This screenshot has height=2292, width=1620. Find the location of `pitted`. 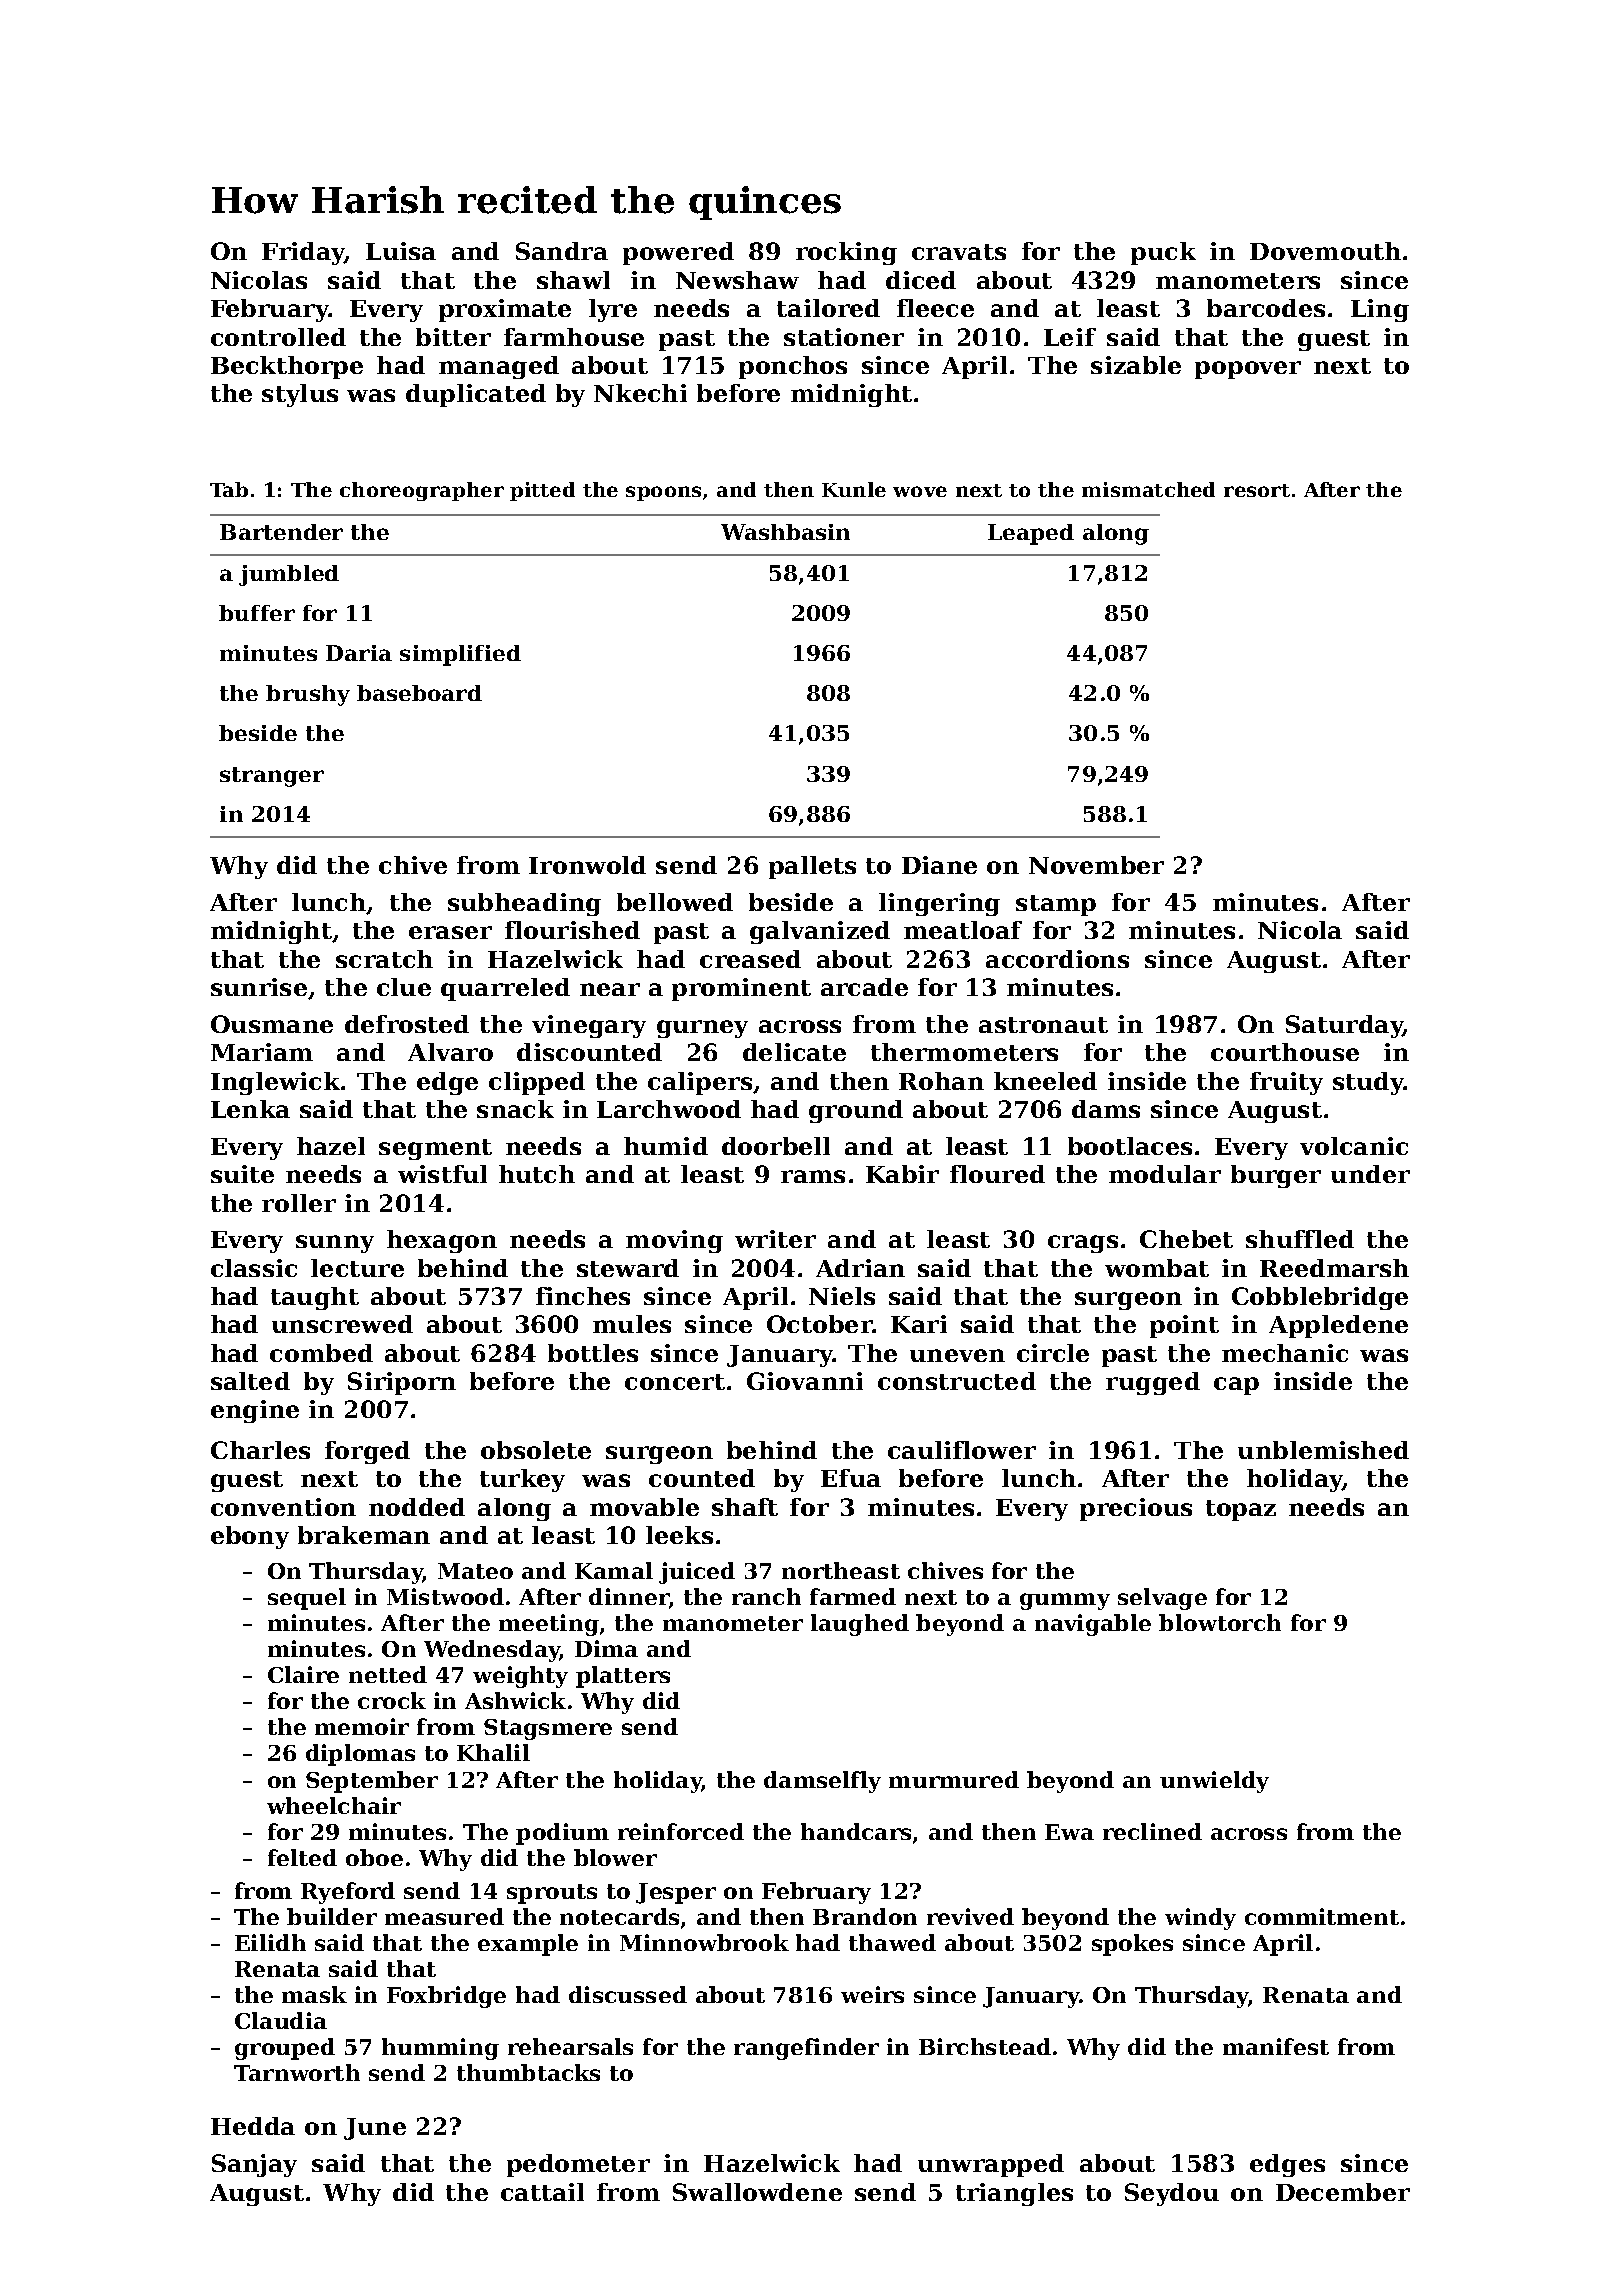

pitted is located at coordinates (542, 491).
